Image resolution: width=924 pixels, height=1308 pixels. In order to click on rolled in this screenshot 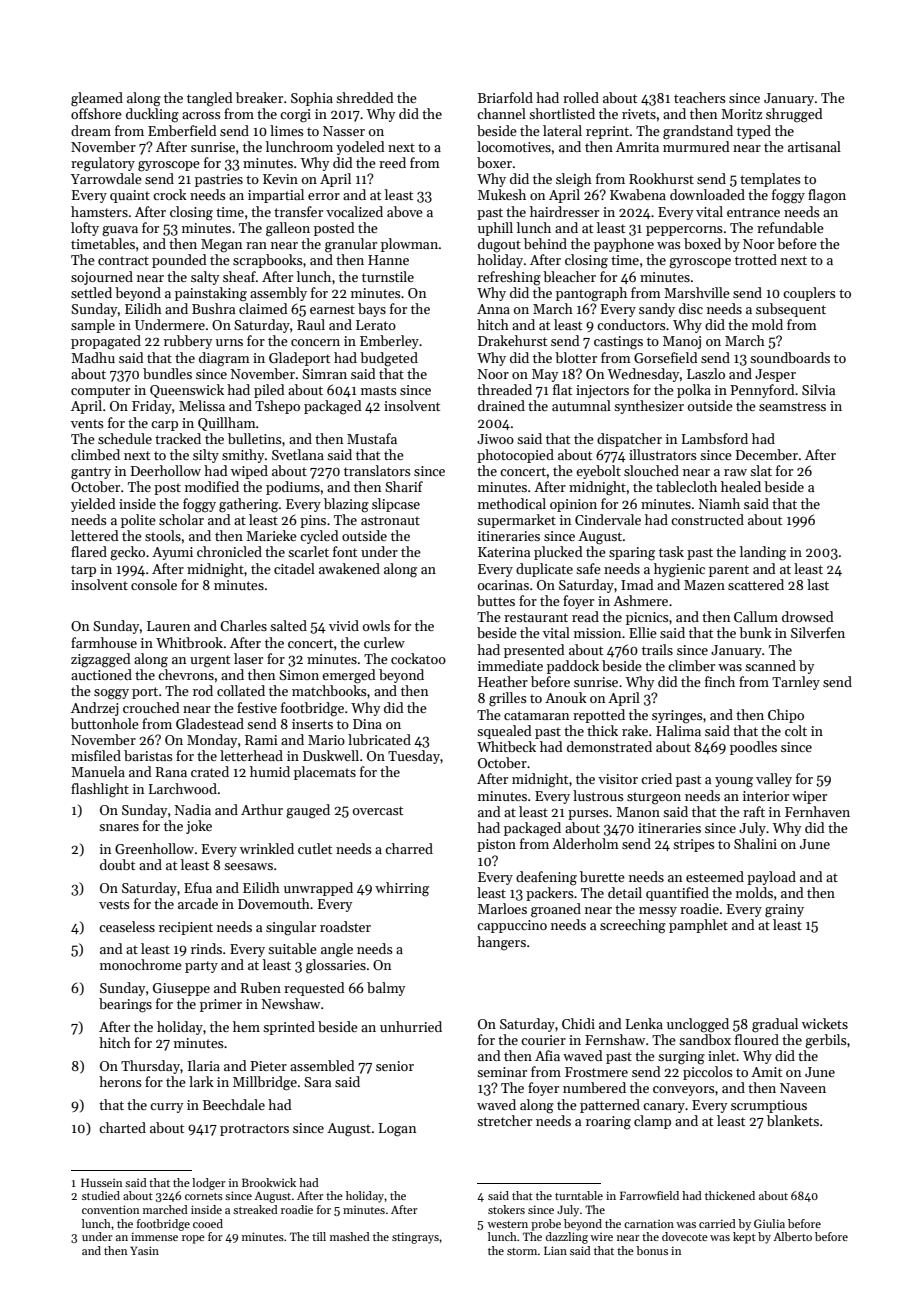, I will do `click(581, 97)`.
